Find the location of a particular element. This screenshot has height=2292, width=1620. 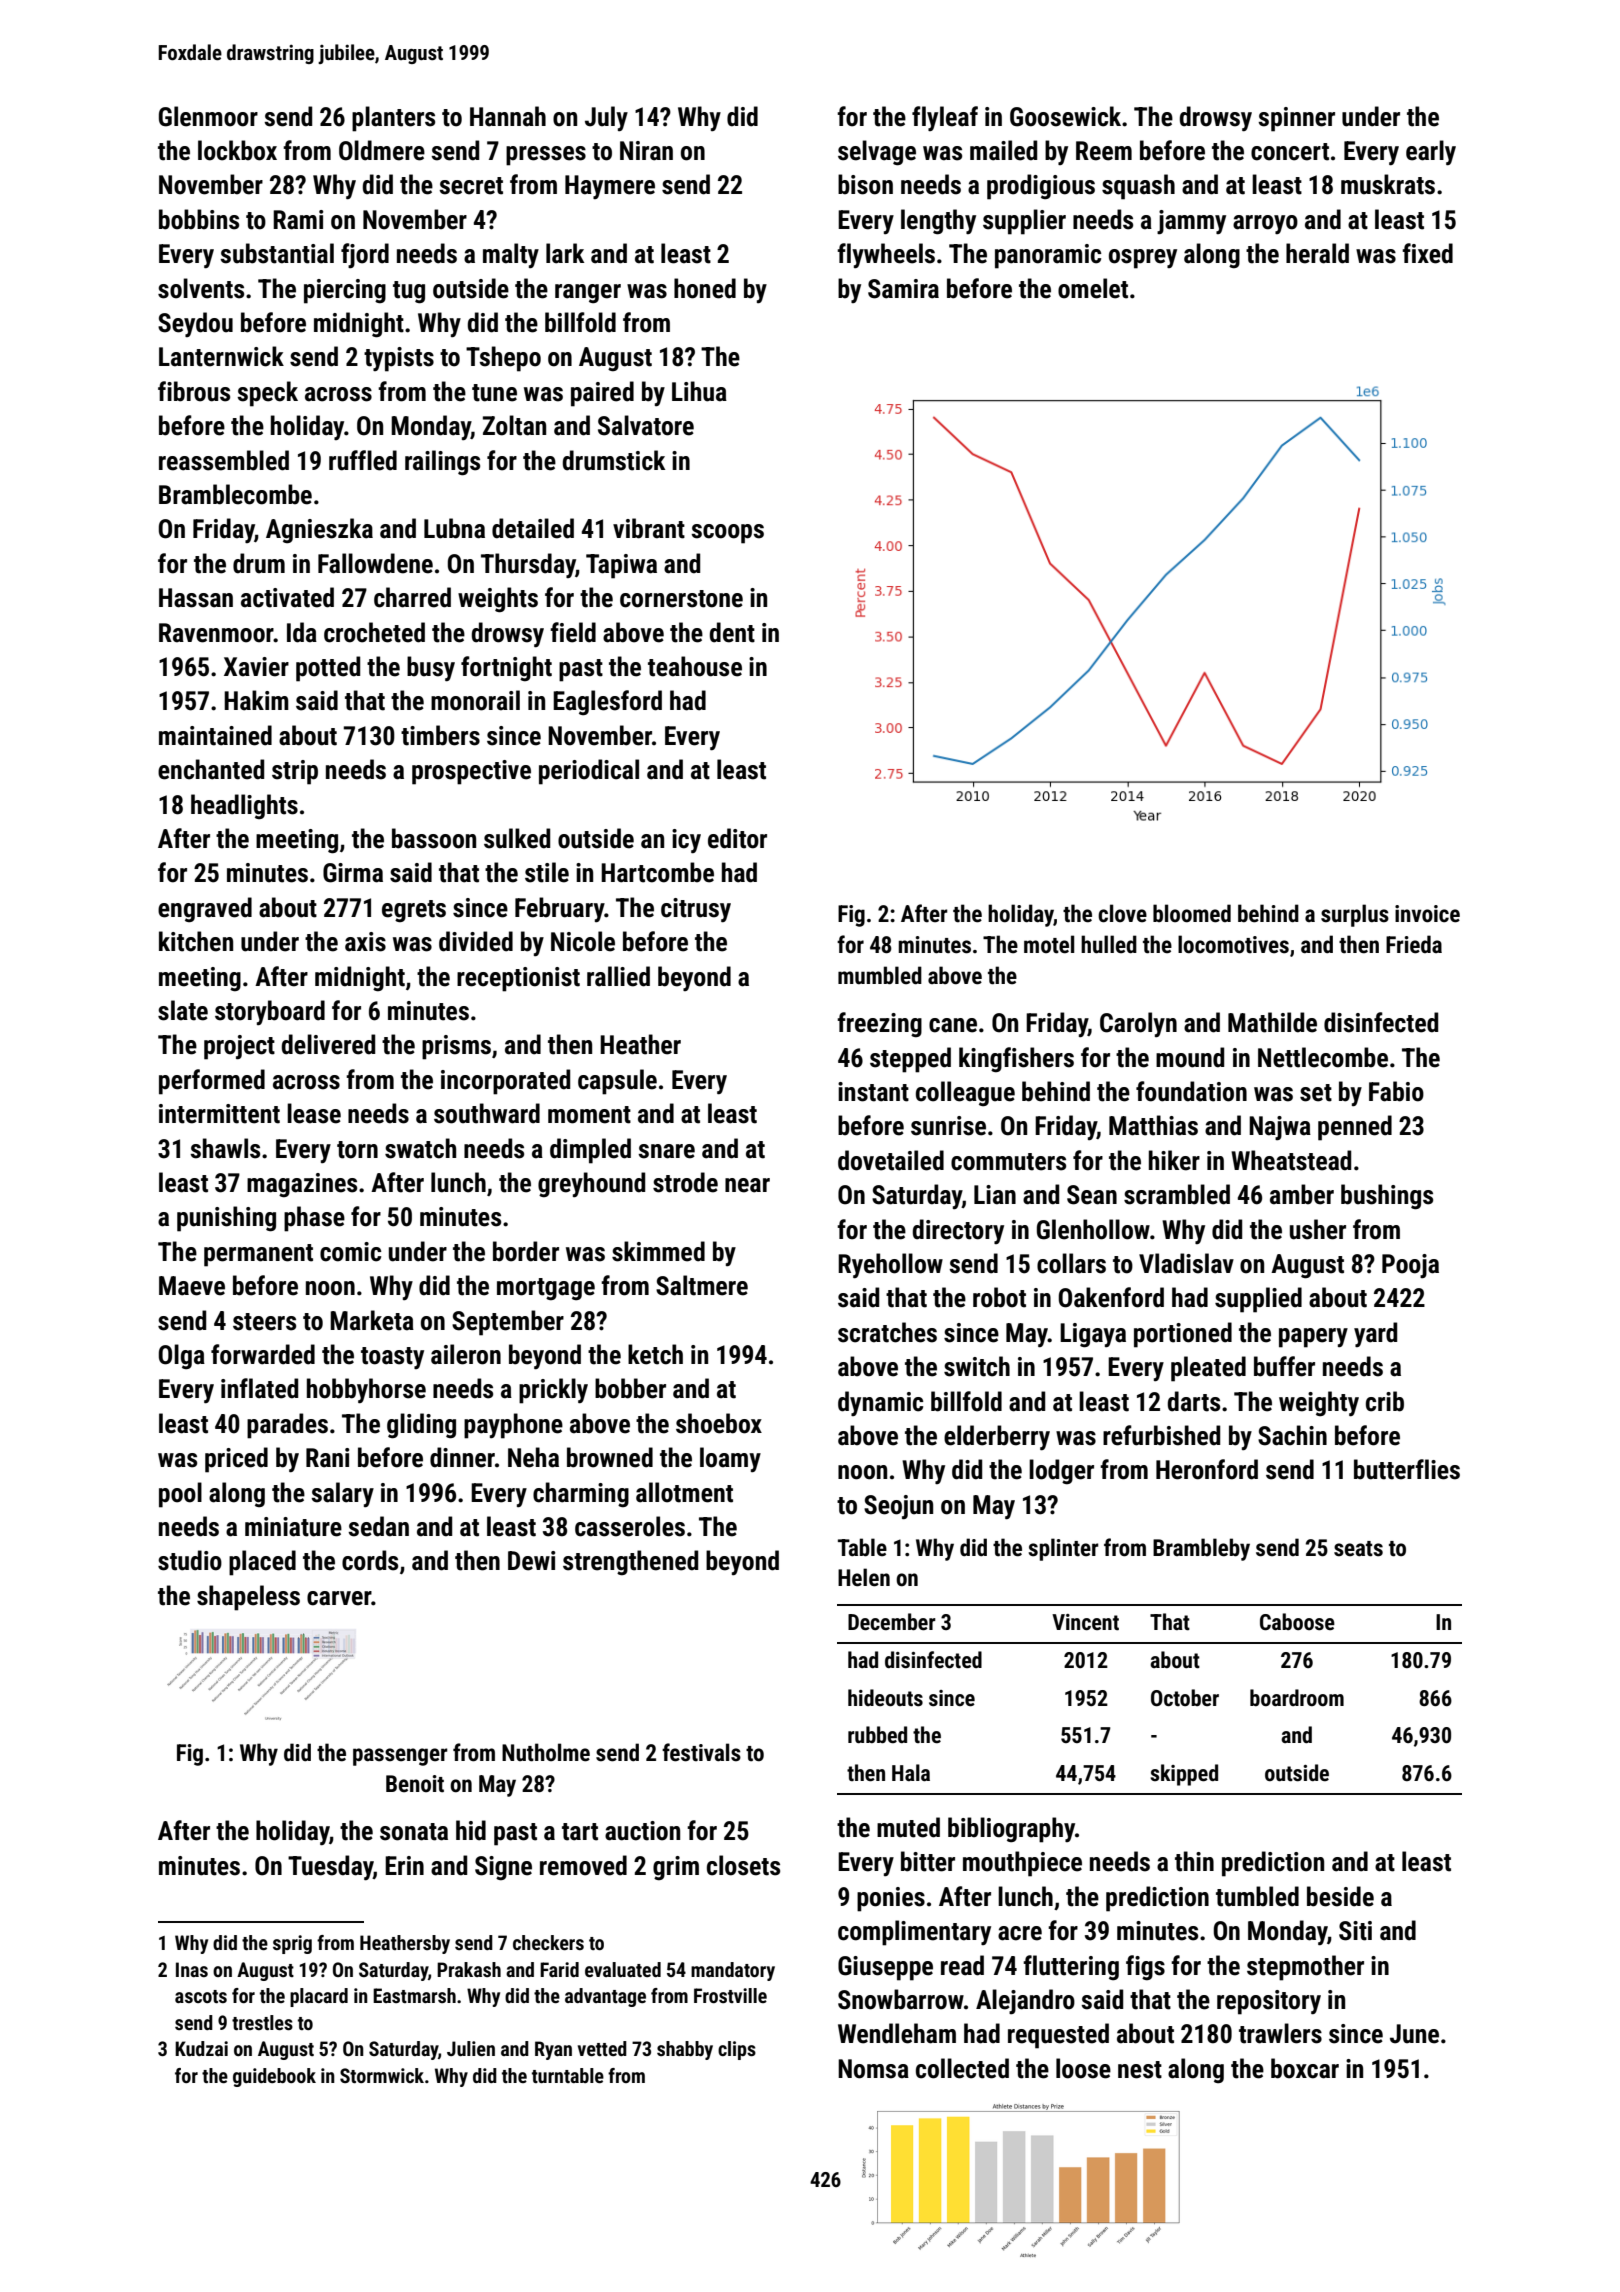

herald is located at coordinates (1317, 253).
